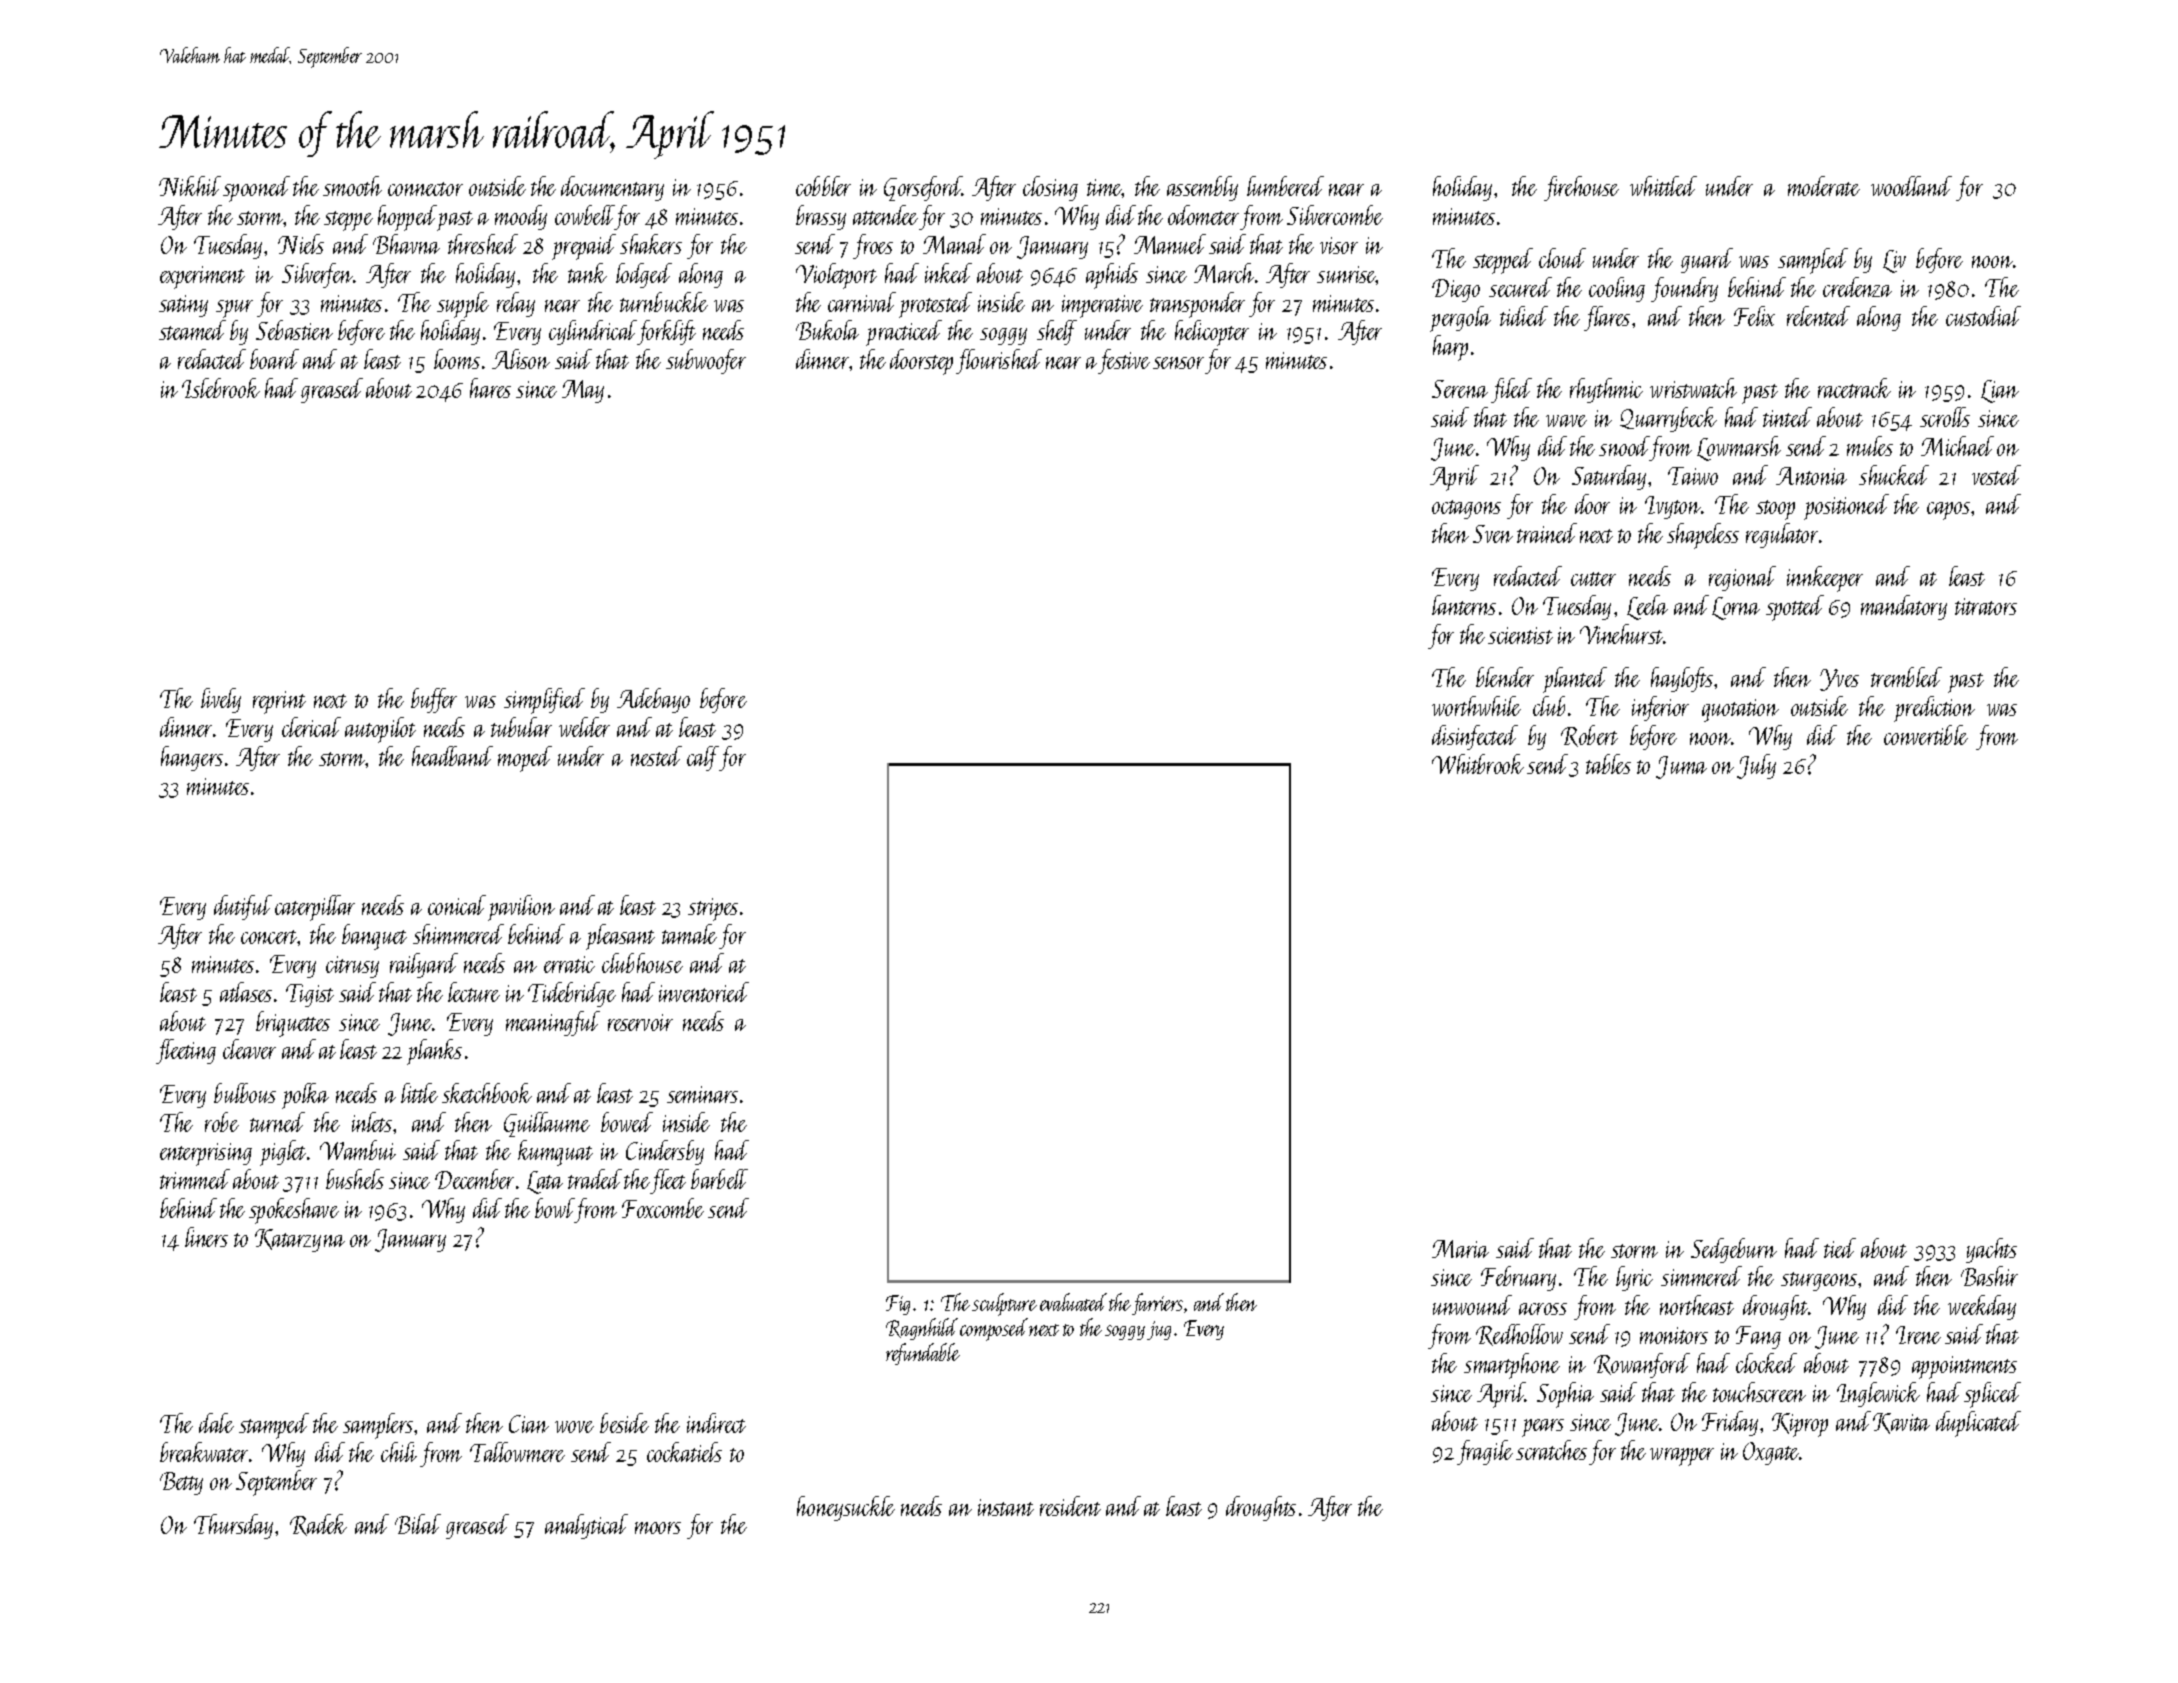  Describe the element at coordinates (2000, 391) in the image. I see `Lian` at that location.
